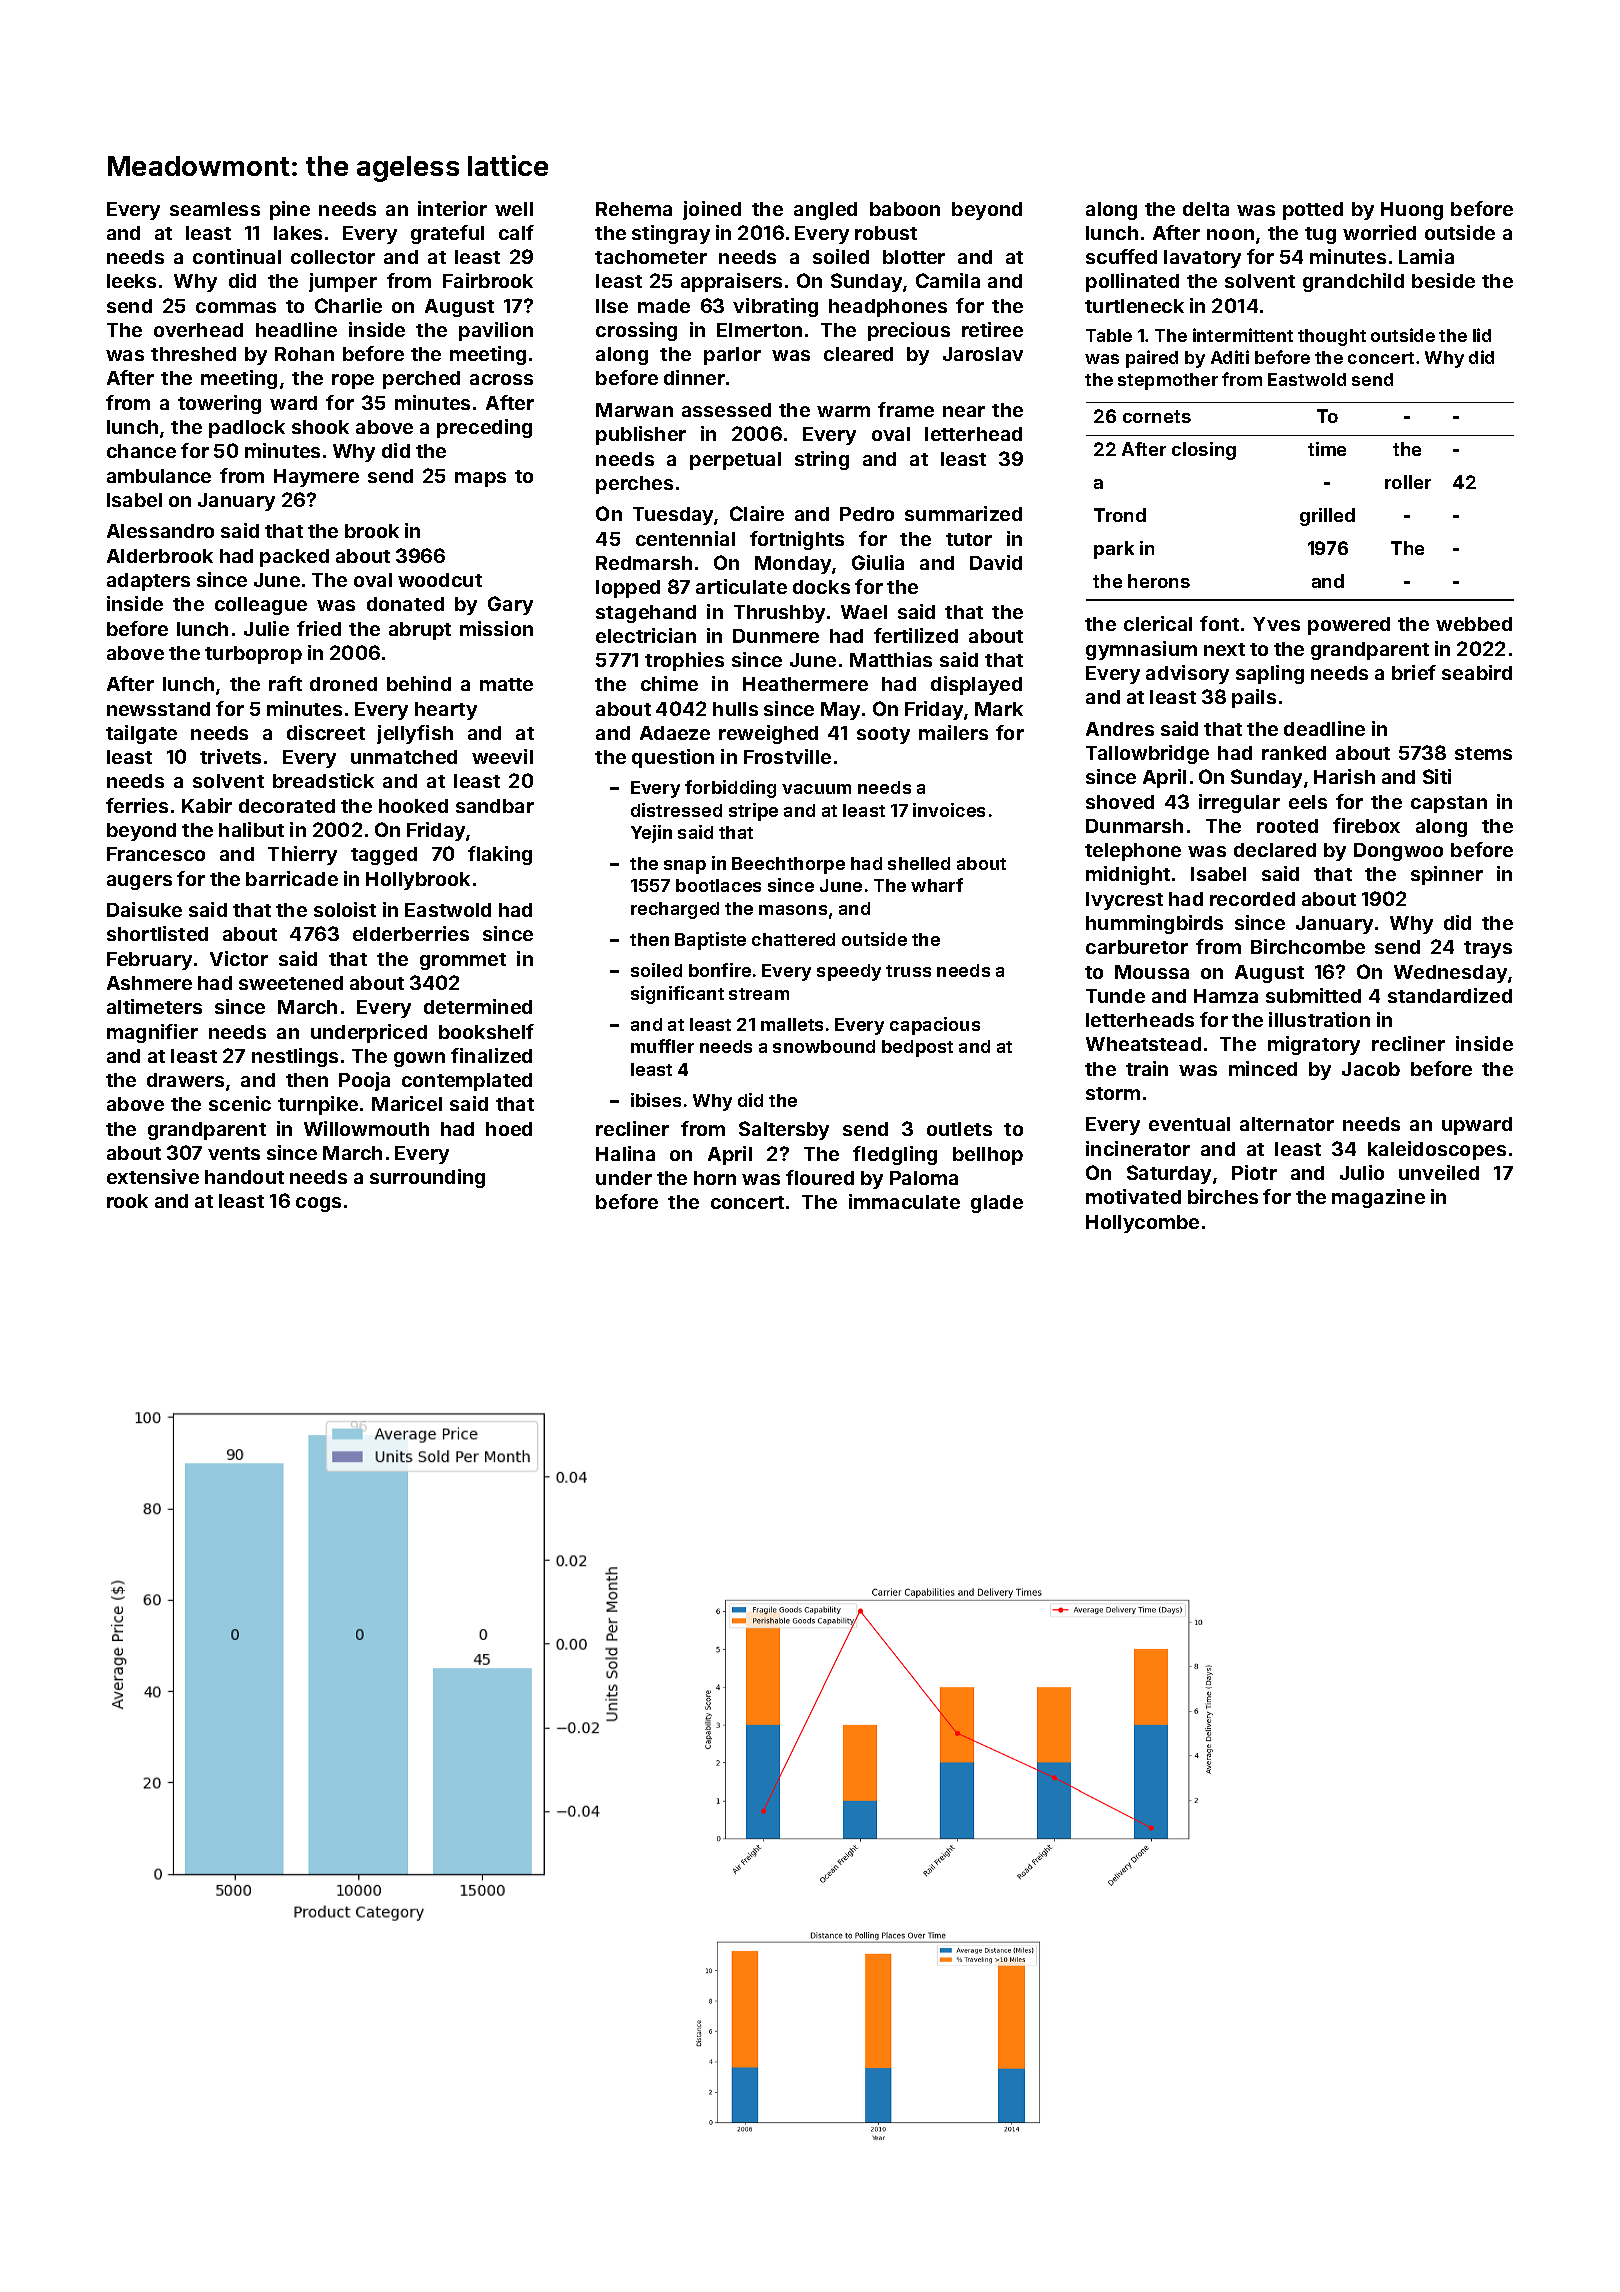 The image size is (1620, 2292). What do you see at coordinates (420, 631) in the document?
I see `abrupt` at bounding box center [420, 631].
